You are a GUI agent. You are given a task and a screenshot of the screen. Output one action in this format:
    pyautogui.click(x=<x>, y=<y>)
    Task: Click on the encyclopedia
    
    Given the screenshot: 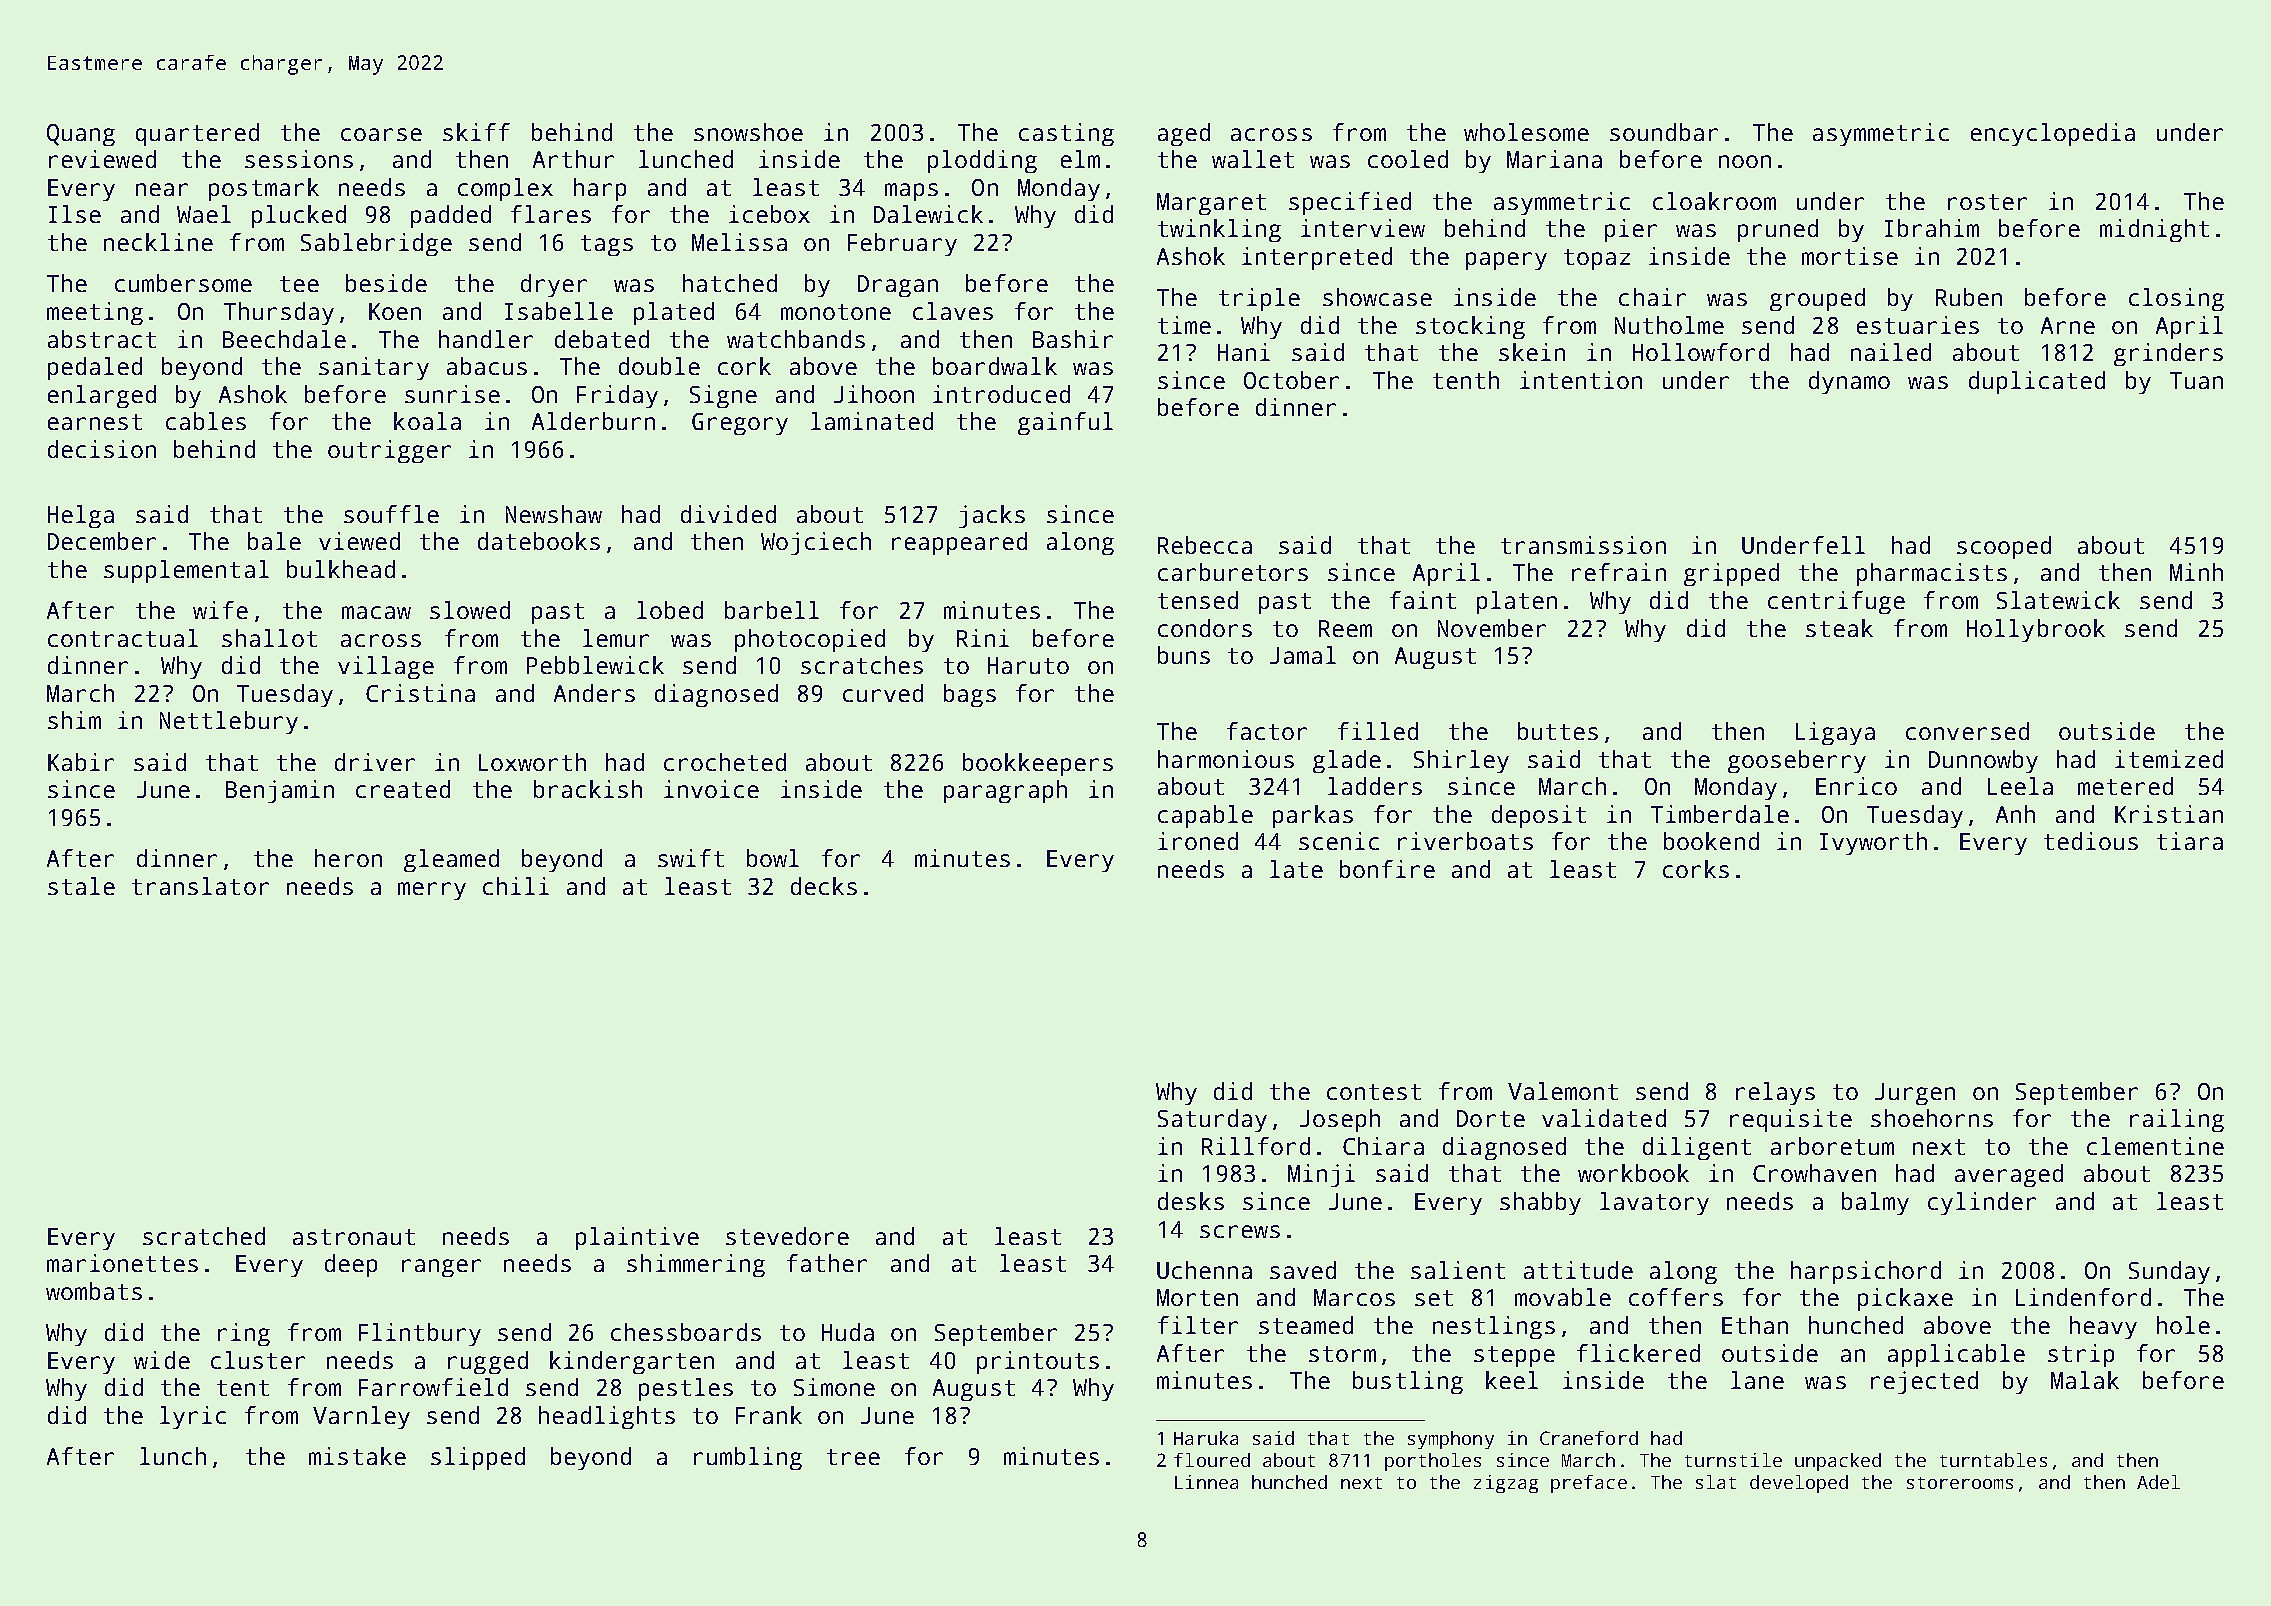 What is the action you would take?
    pyautogui.click(x=2053, y=134)
